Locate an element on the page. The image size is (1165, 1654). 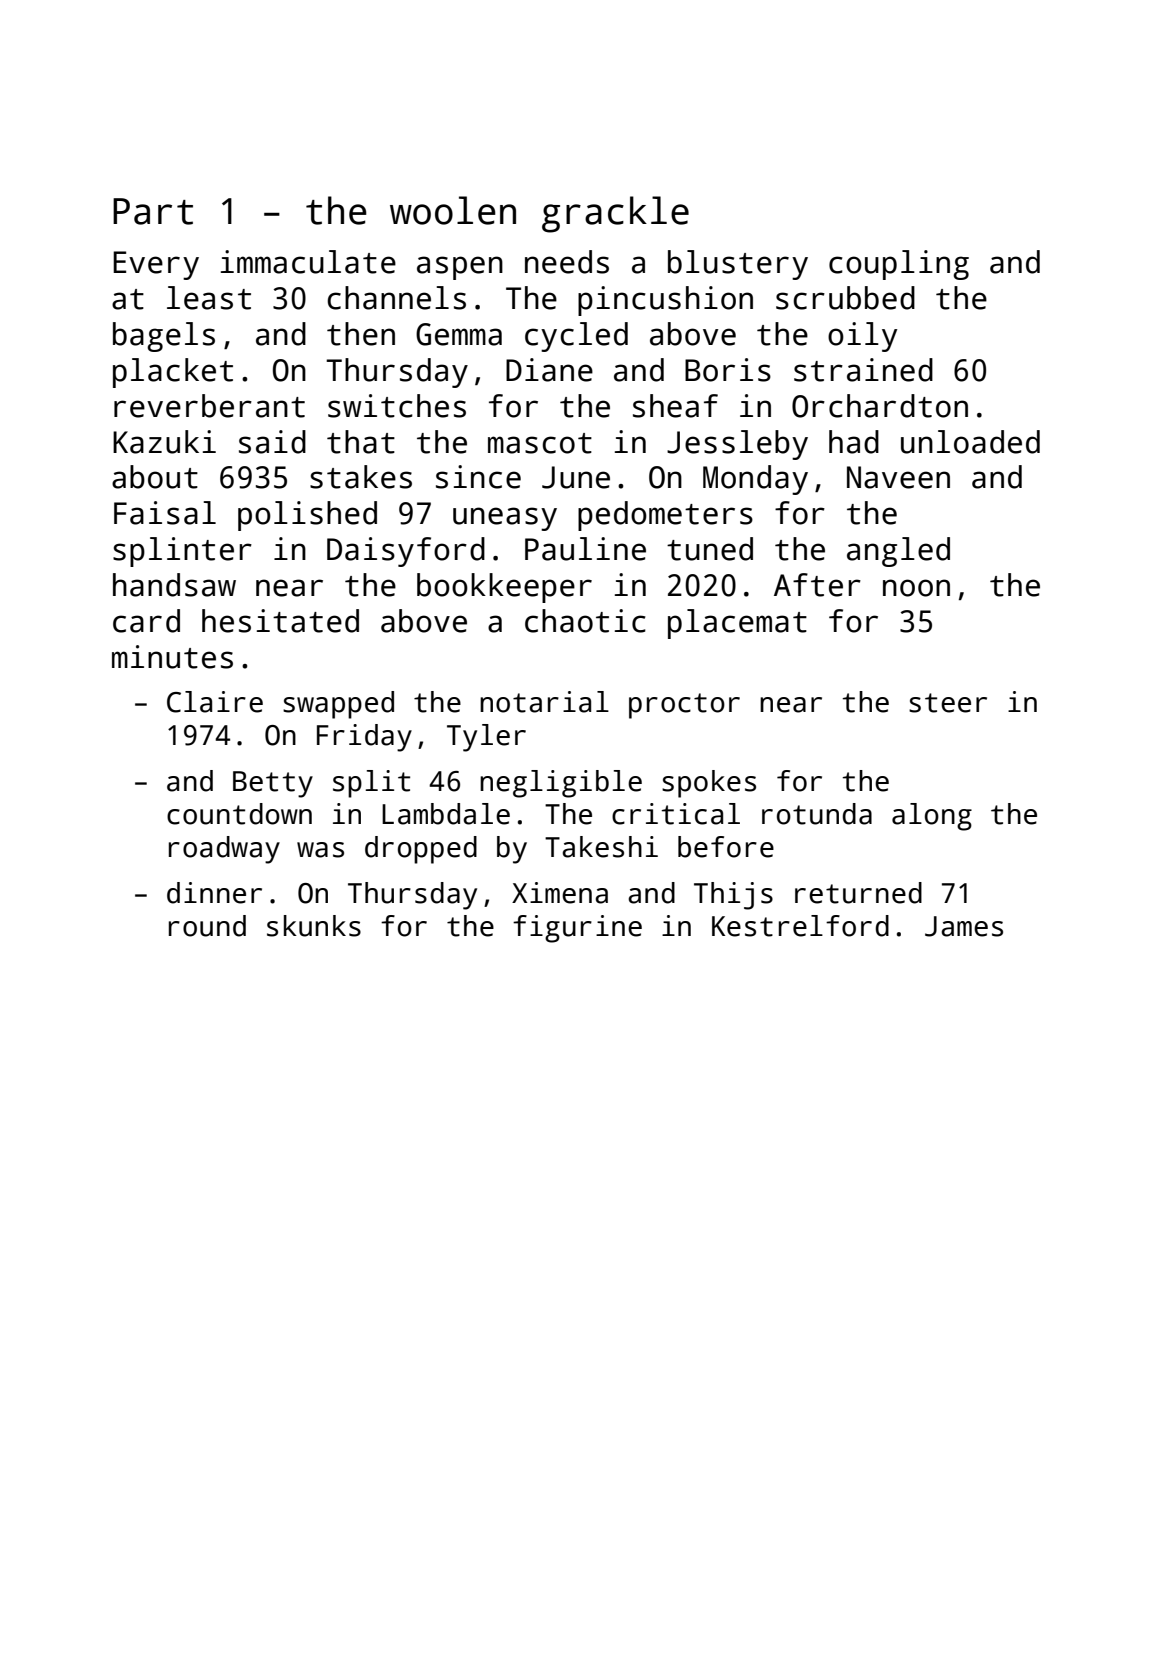
hesitated is located at coordinates (280, 621).
